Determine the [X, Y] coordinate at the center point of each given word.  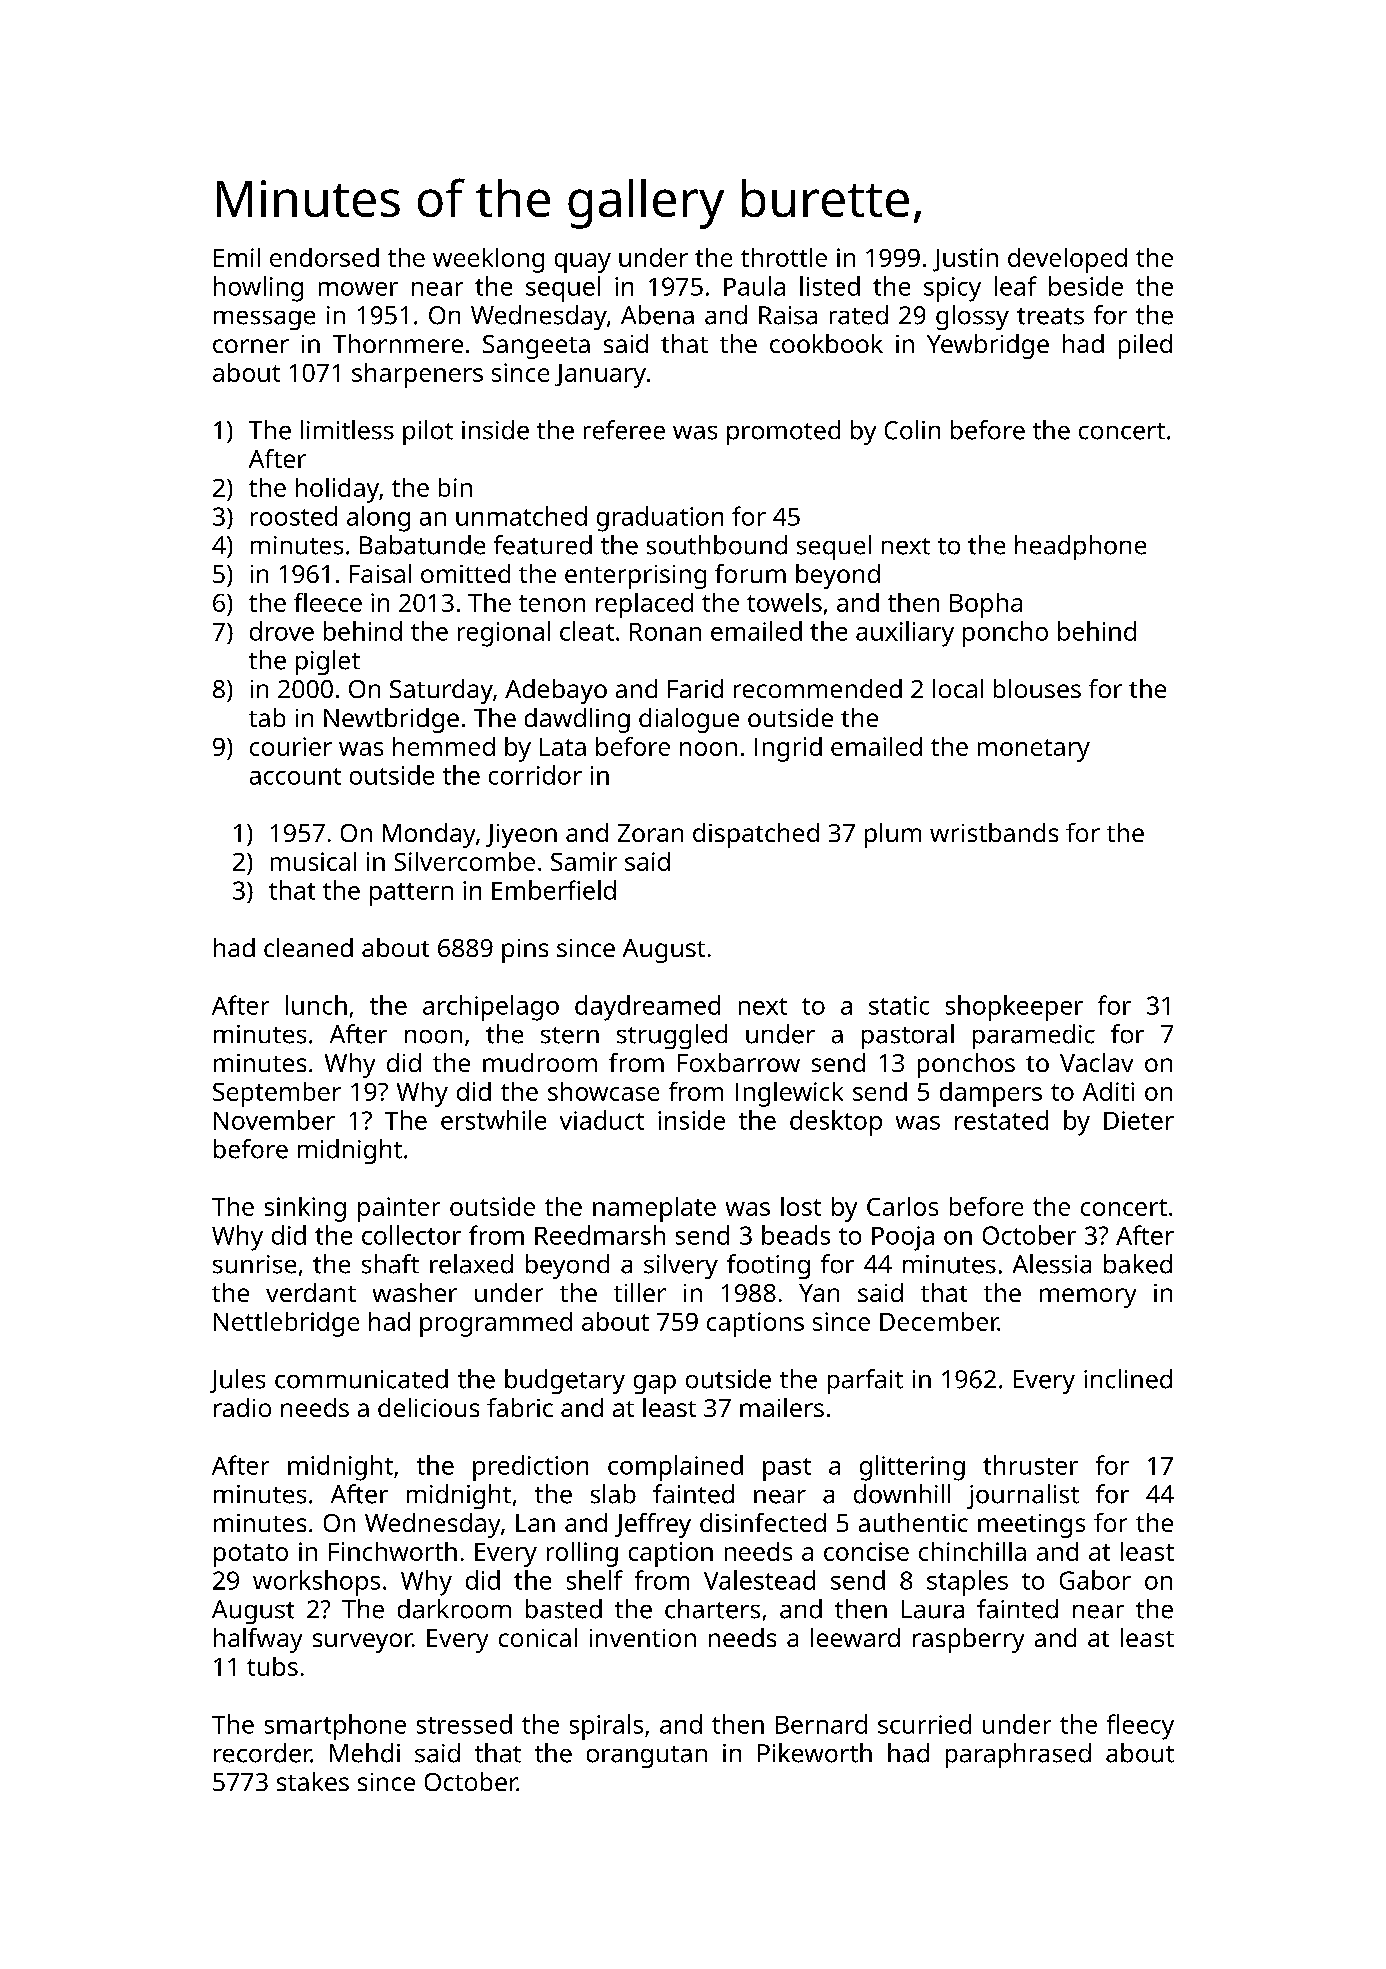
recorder [262, 1753]
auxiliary [905, 634]
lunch [316, 1005]
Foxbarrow [739, 1062]
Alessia [1052, 1264]
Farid [695, 688]
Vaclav [1096, 1062]
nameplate [654, 1209]
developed [1067, 260]
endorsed [324, 257]
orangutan [647, 1757]
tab [267, 717]
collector [411, 1235]
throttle [784, 257]
